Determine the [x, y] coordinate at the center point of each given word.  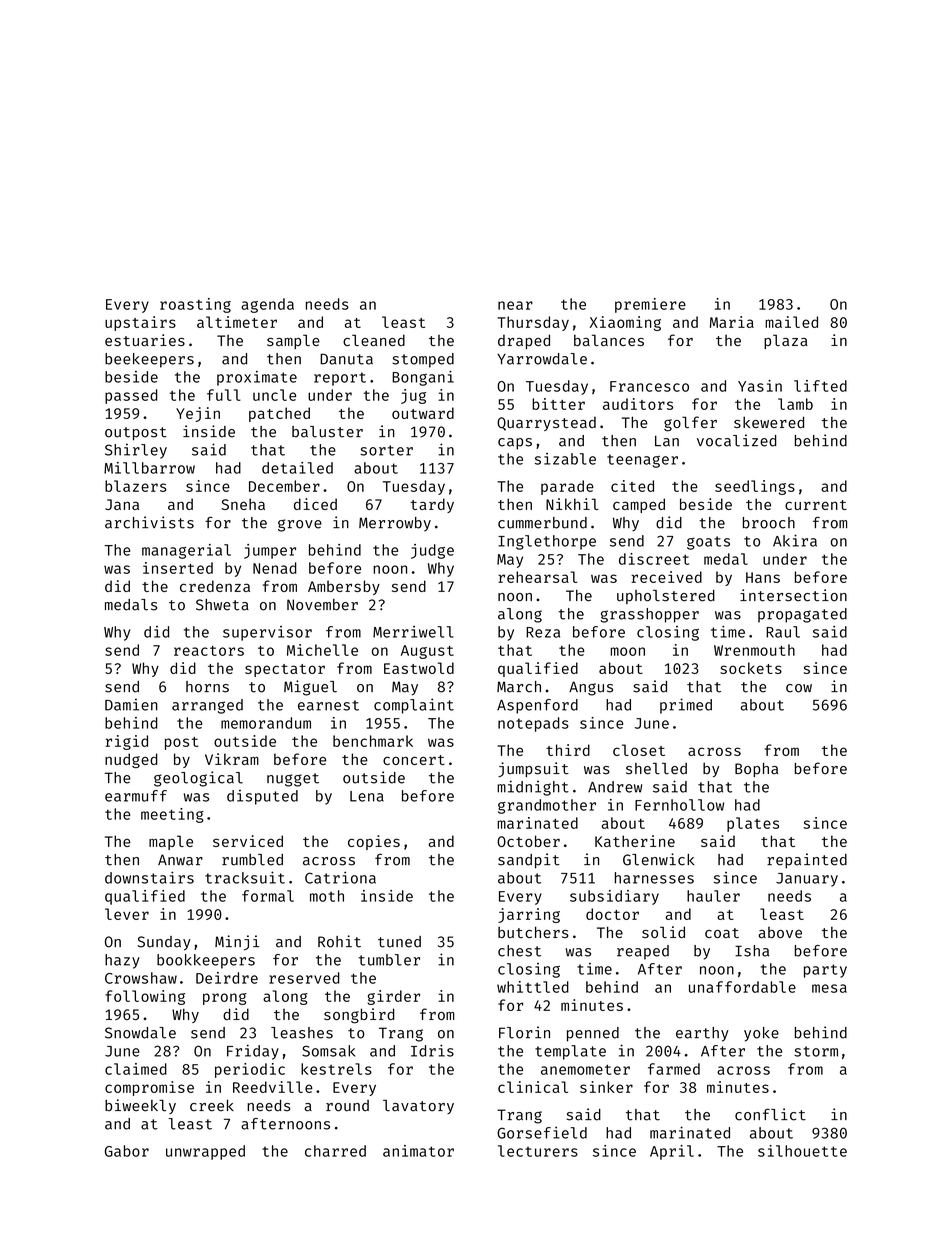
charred [335, 1151]
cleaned [374, 340]
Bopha [756, 770]
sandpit [529, 861]
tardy [432, 505]
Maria [732, 322]
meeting [172, 815]
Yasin [760, 386]
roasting [195, 305]
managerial [186, 551]
